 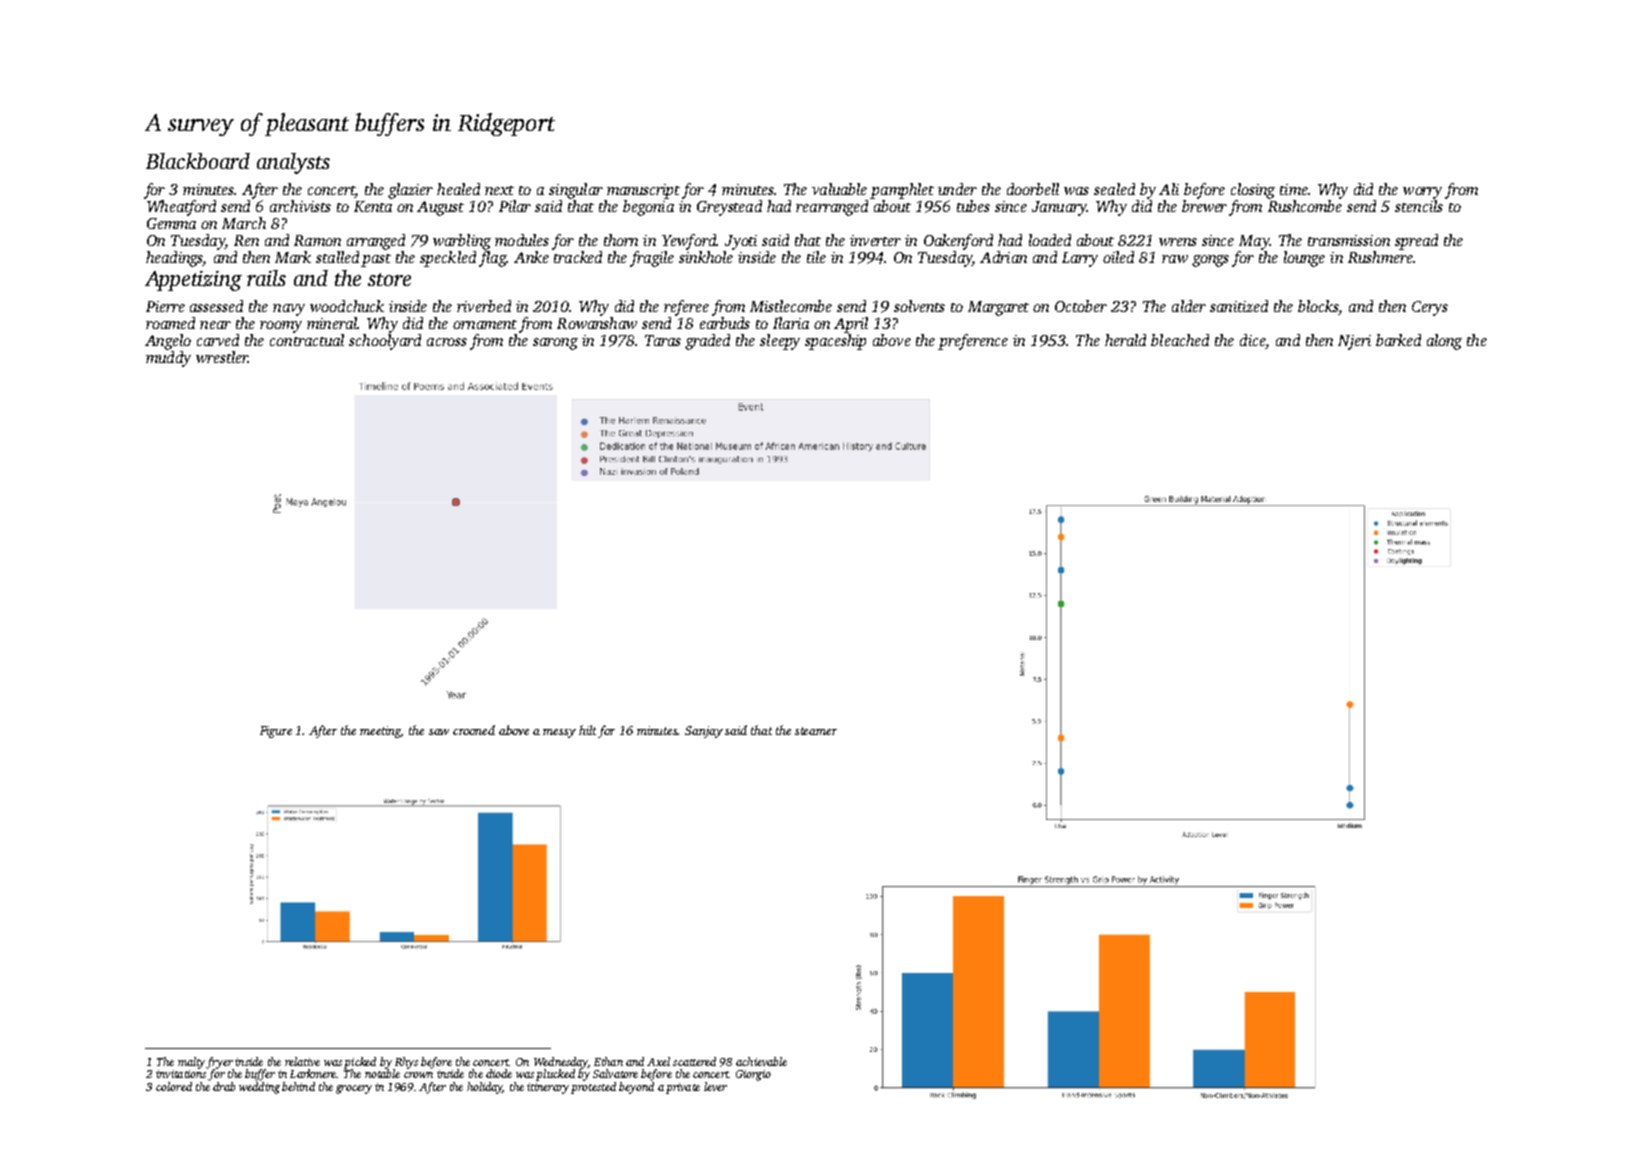 What do you see at coordinates (973, 342) in the screenshot?
I see `preference` at bounding box center [973, 342].
